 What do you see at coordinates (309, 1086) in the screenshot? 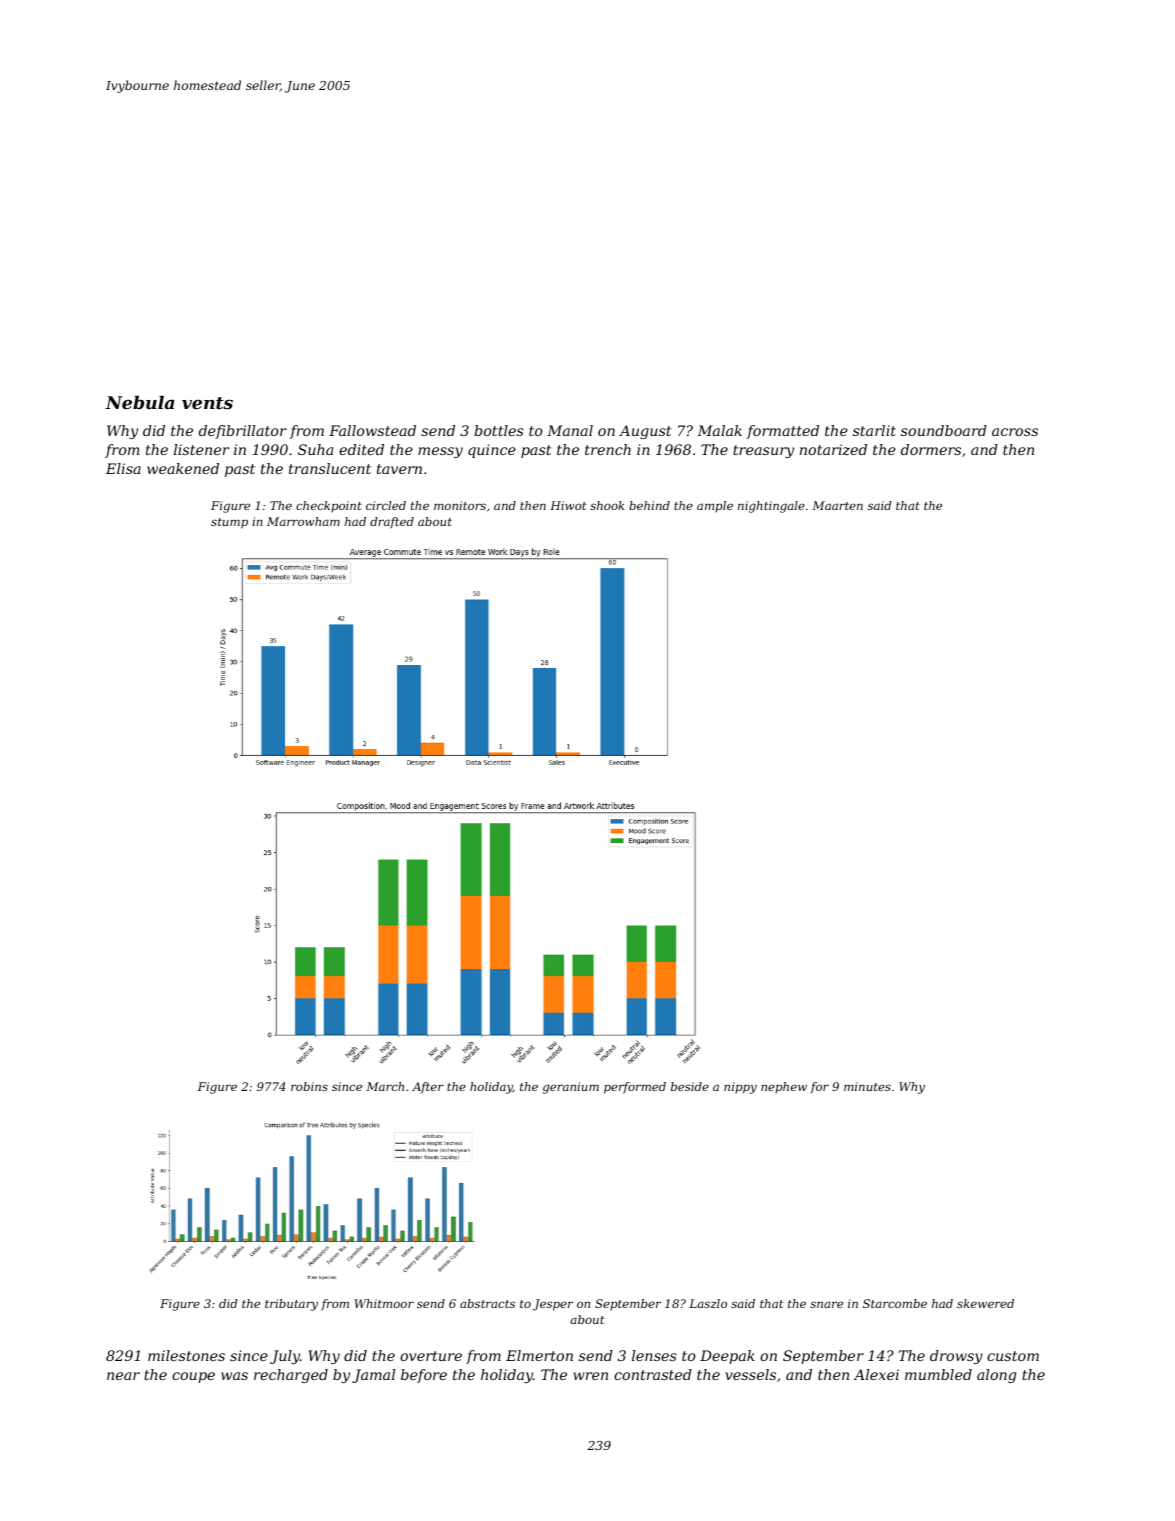
I see `robins` at bounding box center [309, 1086].
